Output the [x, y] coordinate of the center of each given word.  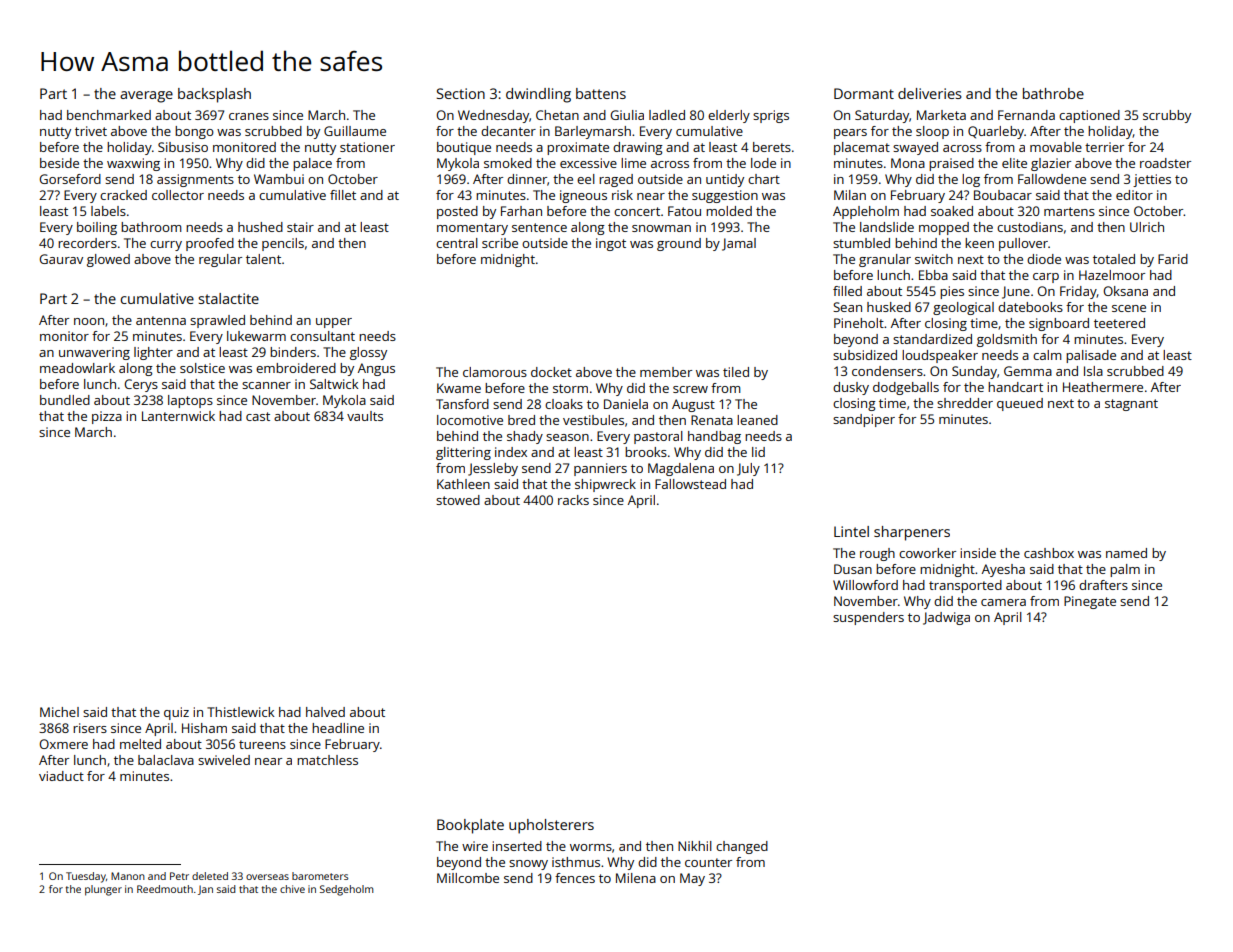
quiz [176, 713]
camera [1003, 602]
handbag [714, 437]
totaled [1114, 259]
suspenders [868, 618]
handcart [1015, 387]
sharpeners [912, 533]
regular [220, 260]
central [457, 243]
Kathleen [463, 484]
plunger [103, 890]
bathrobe [1053, 93]
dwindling [538, 95]
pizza [107, 417]
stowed [458, 500]
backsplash [214, 95]
